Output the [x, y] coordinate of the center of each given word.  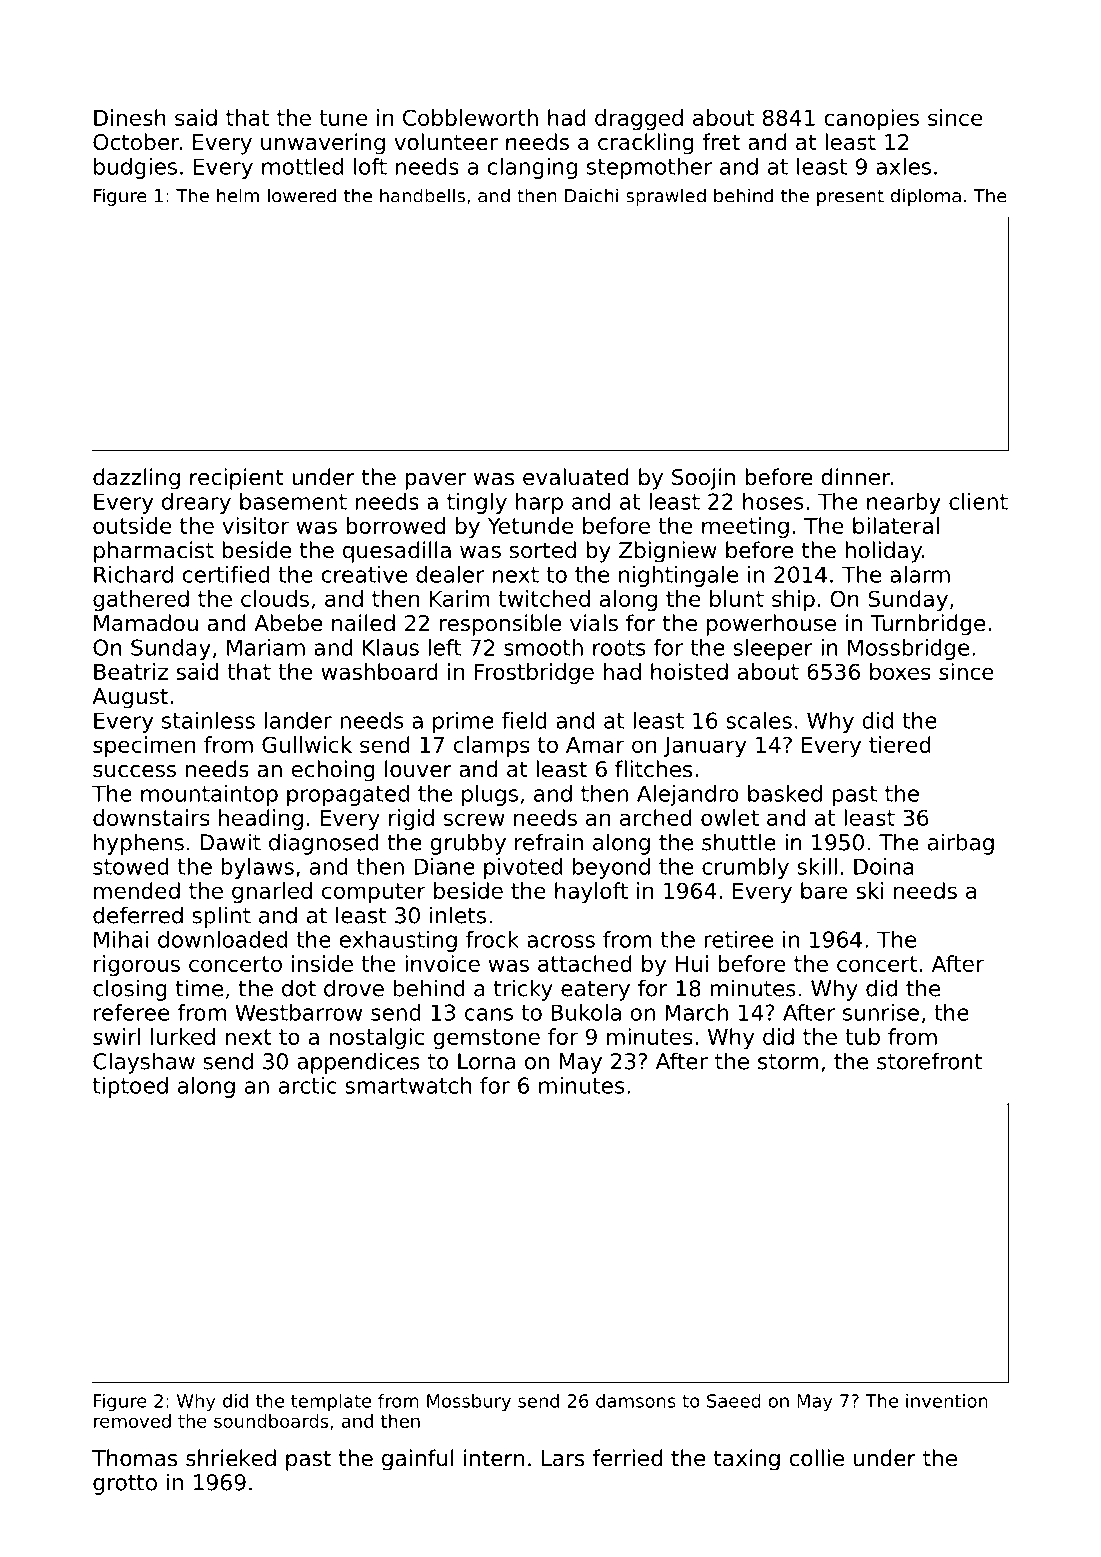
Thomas [134, 1458]
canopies [871, 120]
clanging [532, 168]
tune [343, 118]
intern [494, 1458]
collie [816, 1458]
